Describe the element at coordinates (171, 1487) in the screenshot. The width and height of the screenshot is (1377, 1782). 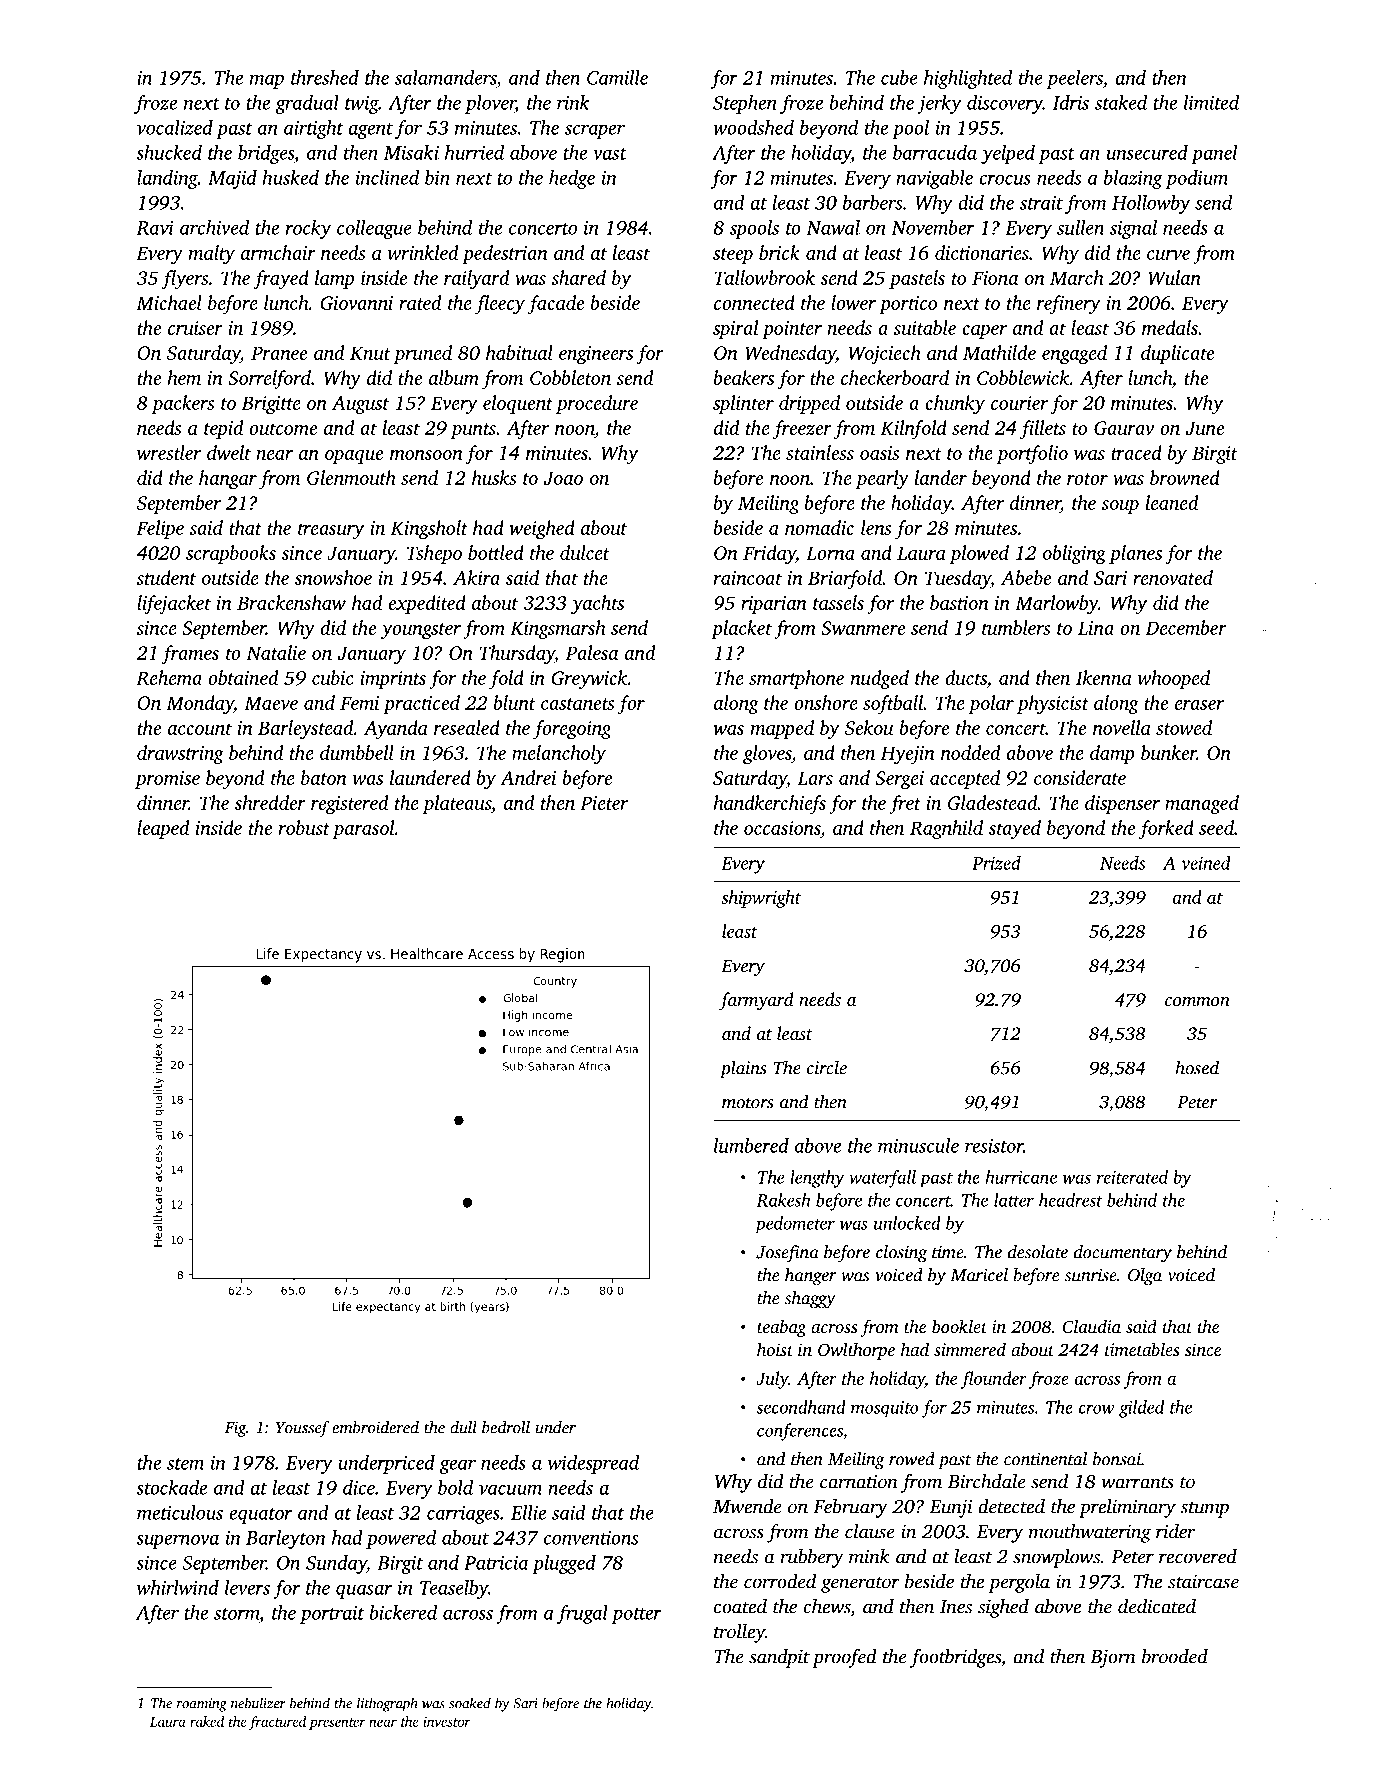
I see `stockade` at that location.
